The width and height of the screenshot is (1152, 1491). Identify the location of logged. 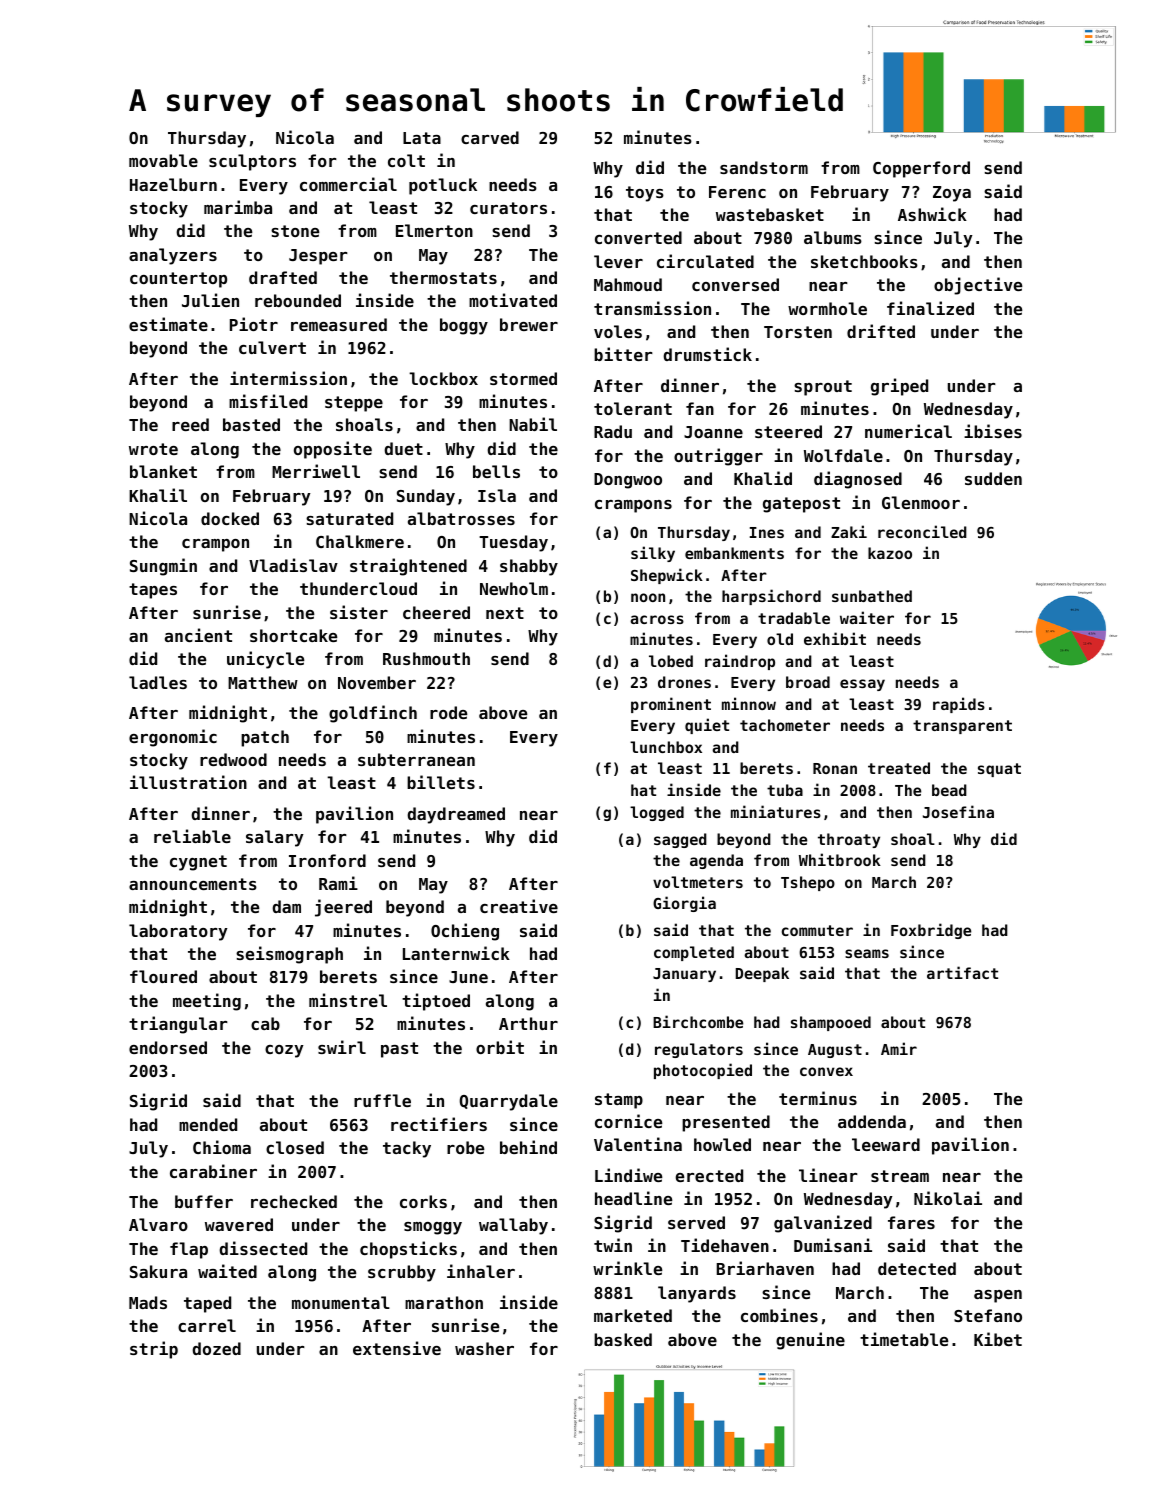
(657, 813).
